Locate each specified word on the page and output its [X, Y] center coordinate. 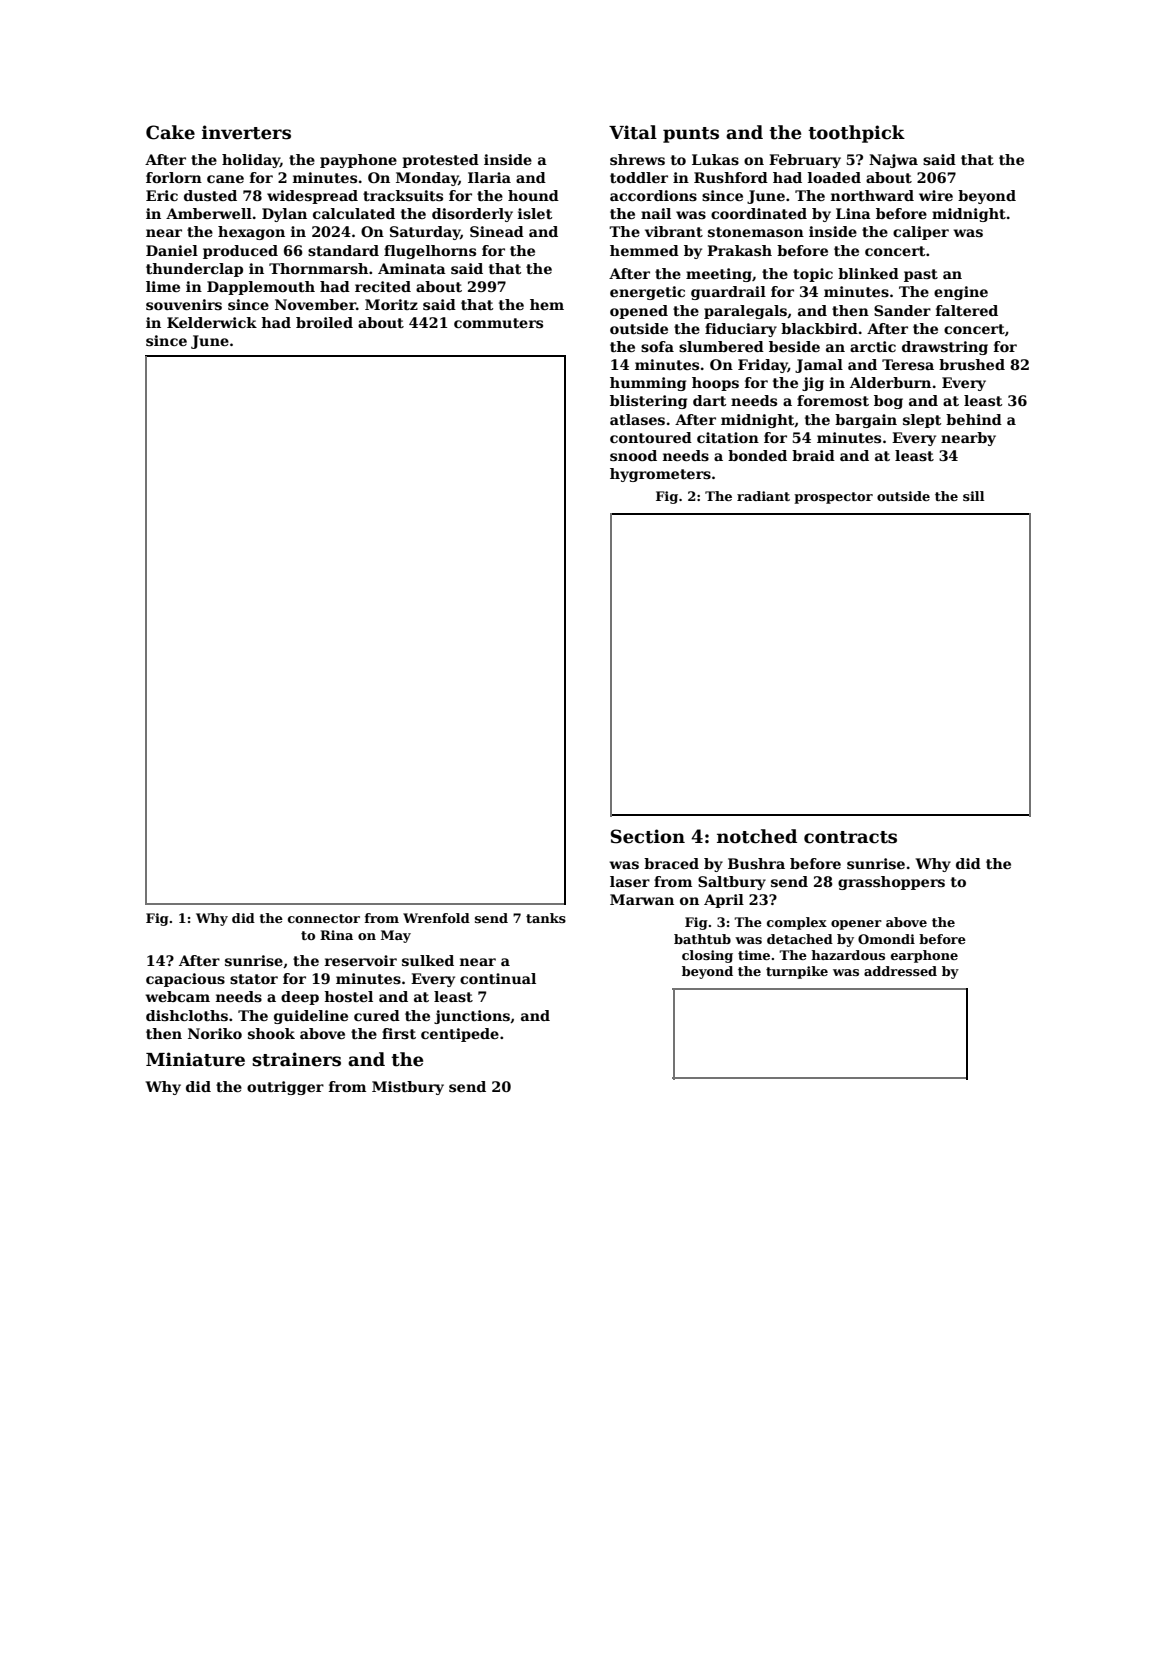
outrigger [285, 1088]
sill [974, 496]
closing [707, 956]
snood [633, 455]
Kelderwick [212, 322]
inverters [246, 132]
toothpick [856, 134]
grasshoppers [891, 883]
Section [648, 836]
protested [440, 161]
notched [757, 836]
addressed [900, 971]
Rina [336, 935]
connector [324, 918]
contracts [850, 837]
